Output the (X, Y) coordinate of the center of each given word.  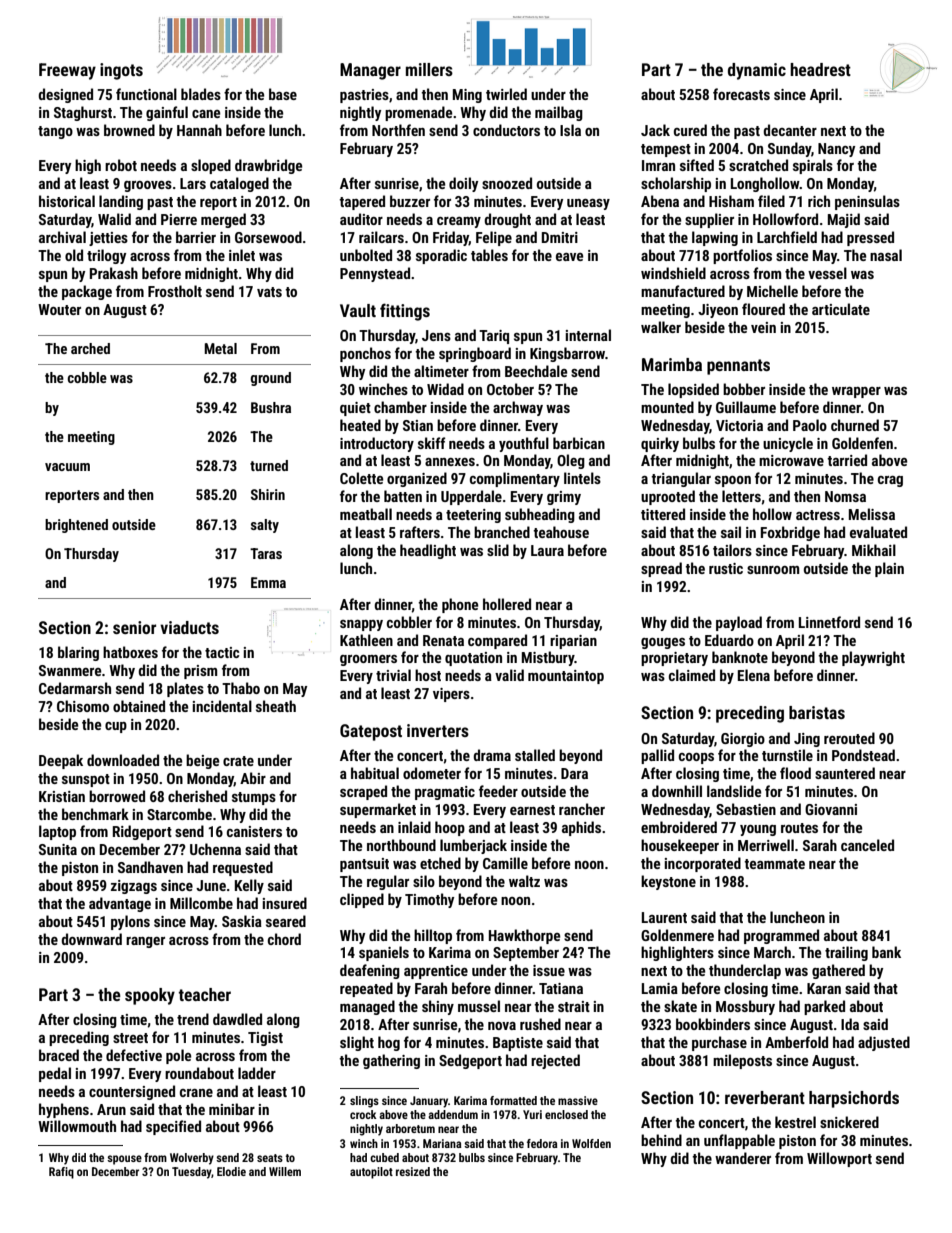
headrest (820, 69)
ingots (121, 71)
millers (429, 69)
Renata (443, 640)
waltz (524, 881)
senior (134, 627)
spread (661, 569)
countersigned (132, 1092)
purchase (719, 1043)
